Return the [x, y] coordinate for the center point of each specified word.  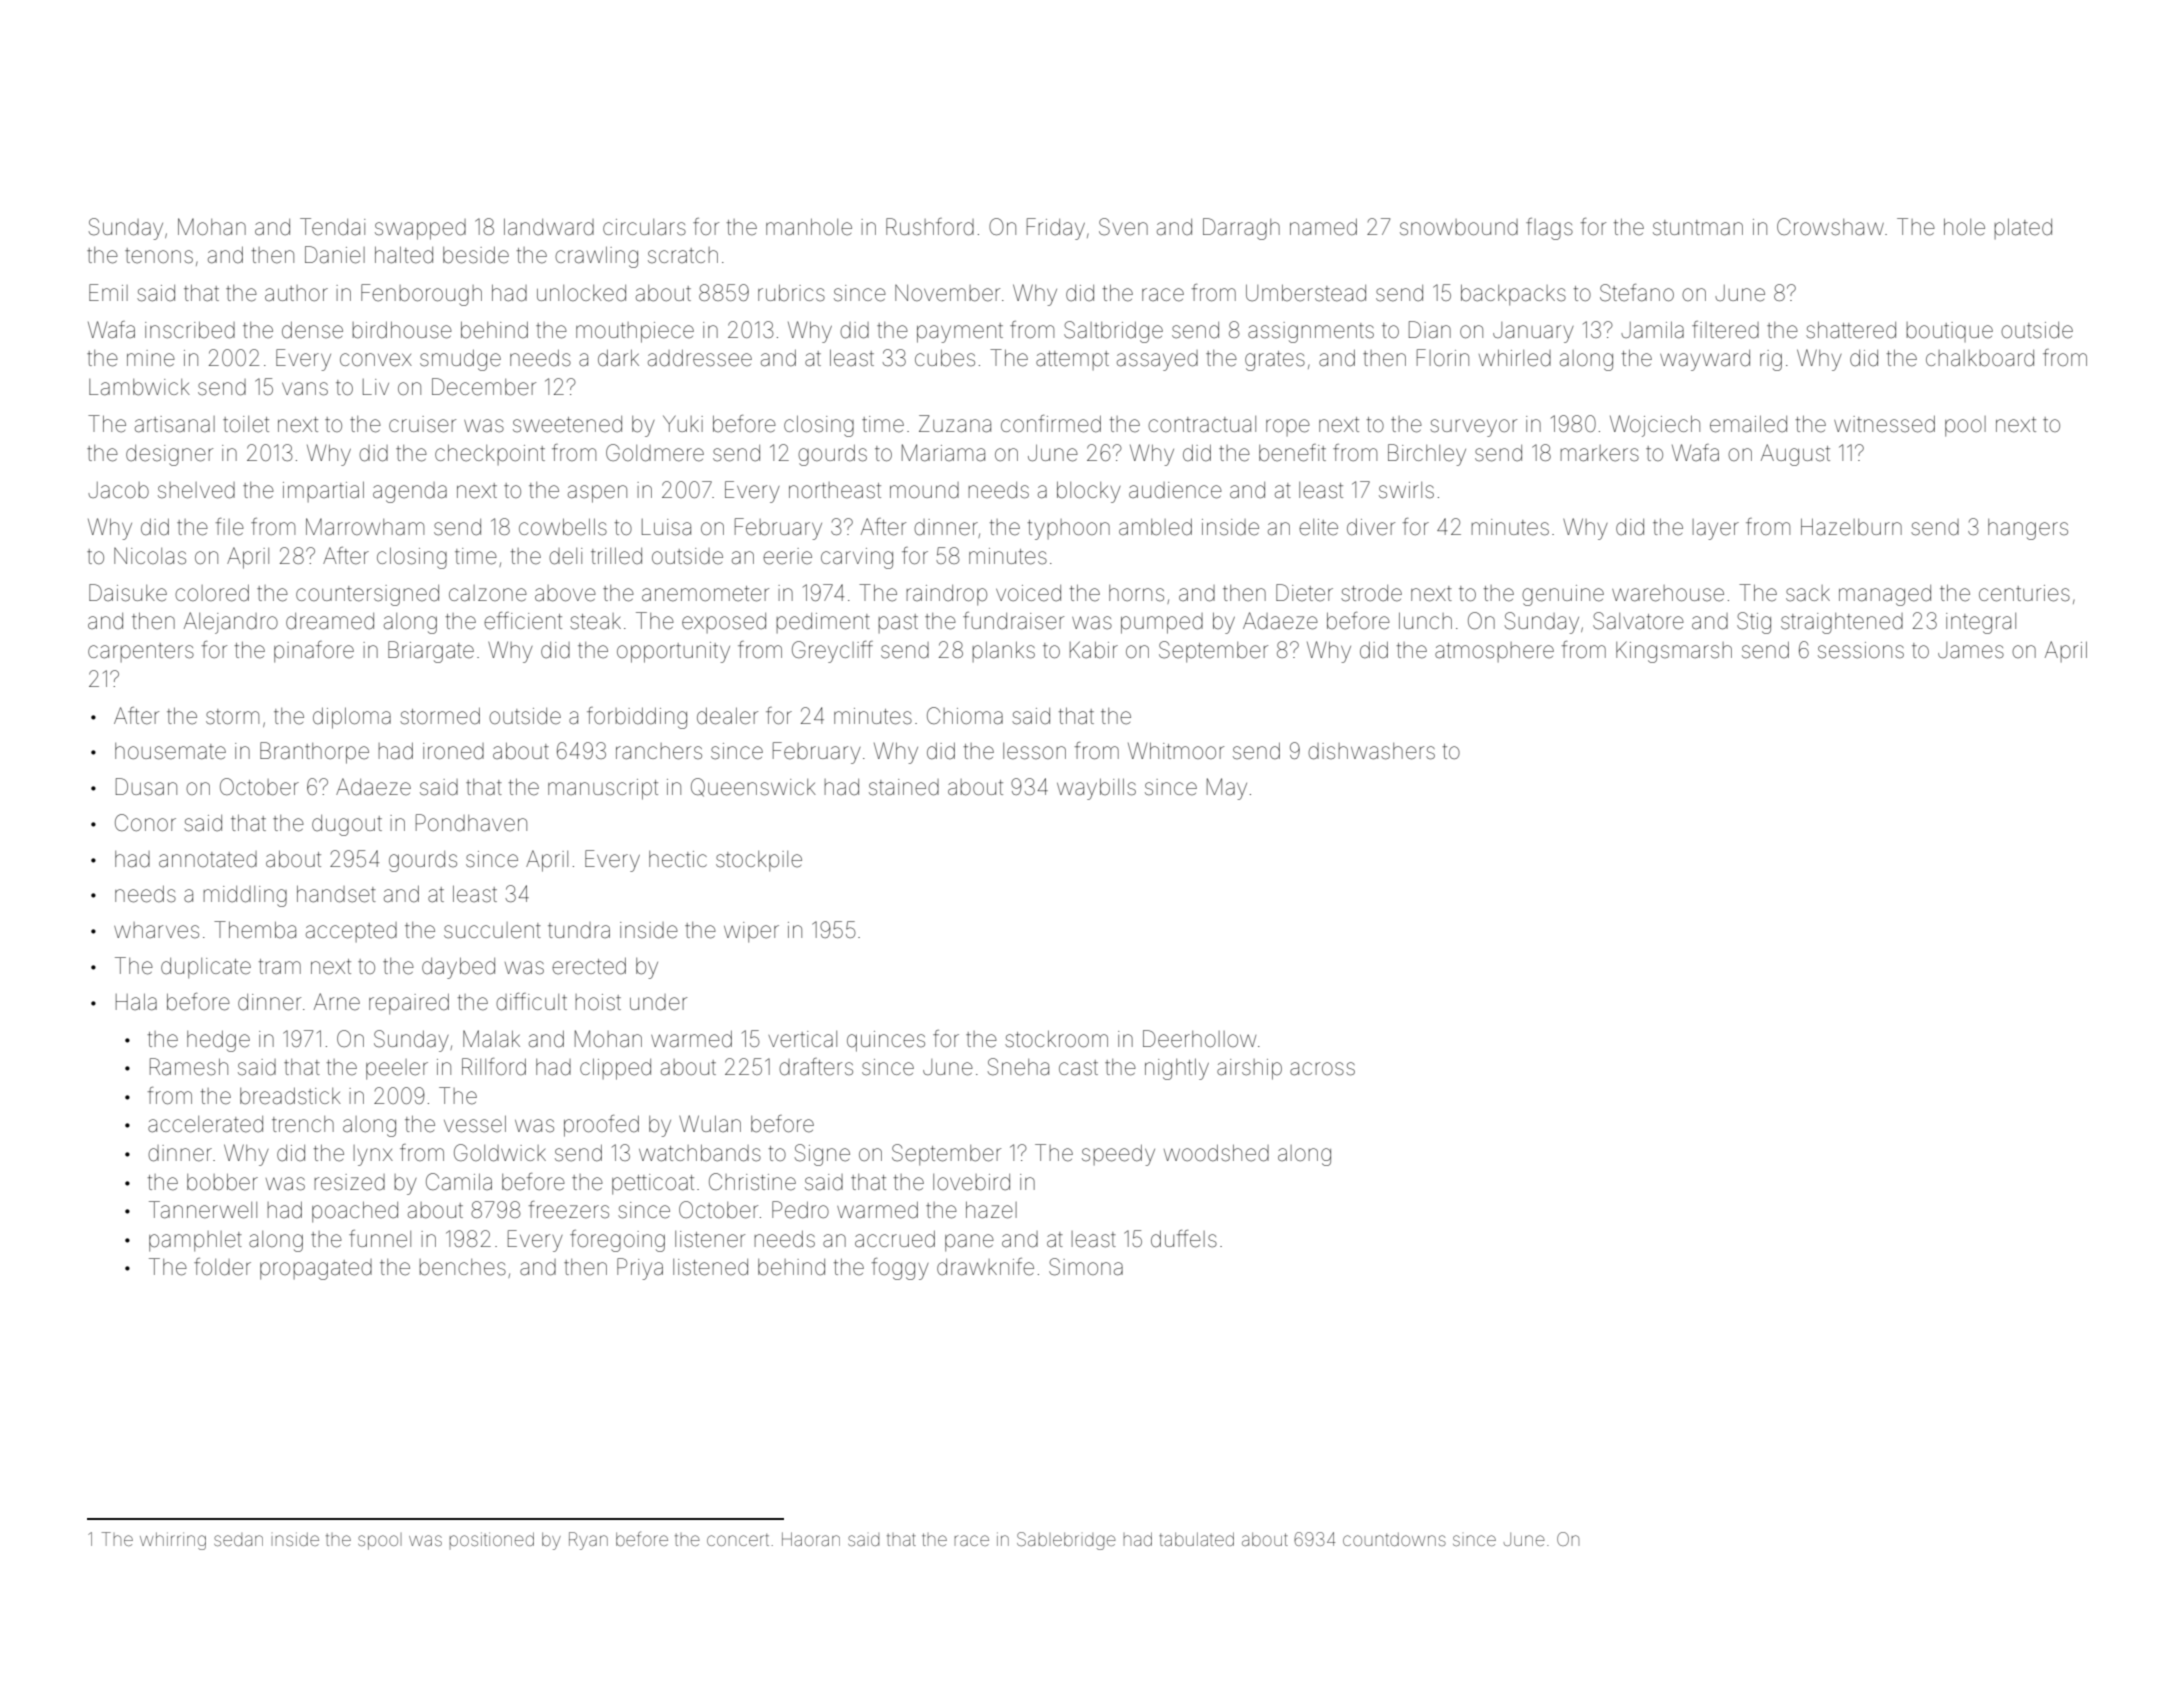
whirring [173, 1541]
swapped [420, 229]
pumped [1162, 623]
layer [1716, 529]
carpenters [141, 652]
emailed [1748, 424]
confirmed [1051, 424]
